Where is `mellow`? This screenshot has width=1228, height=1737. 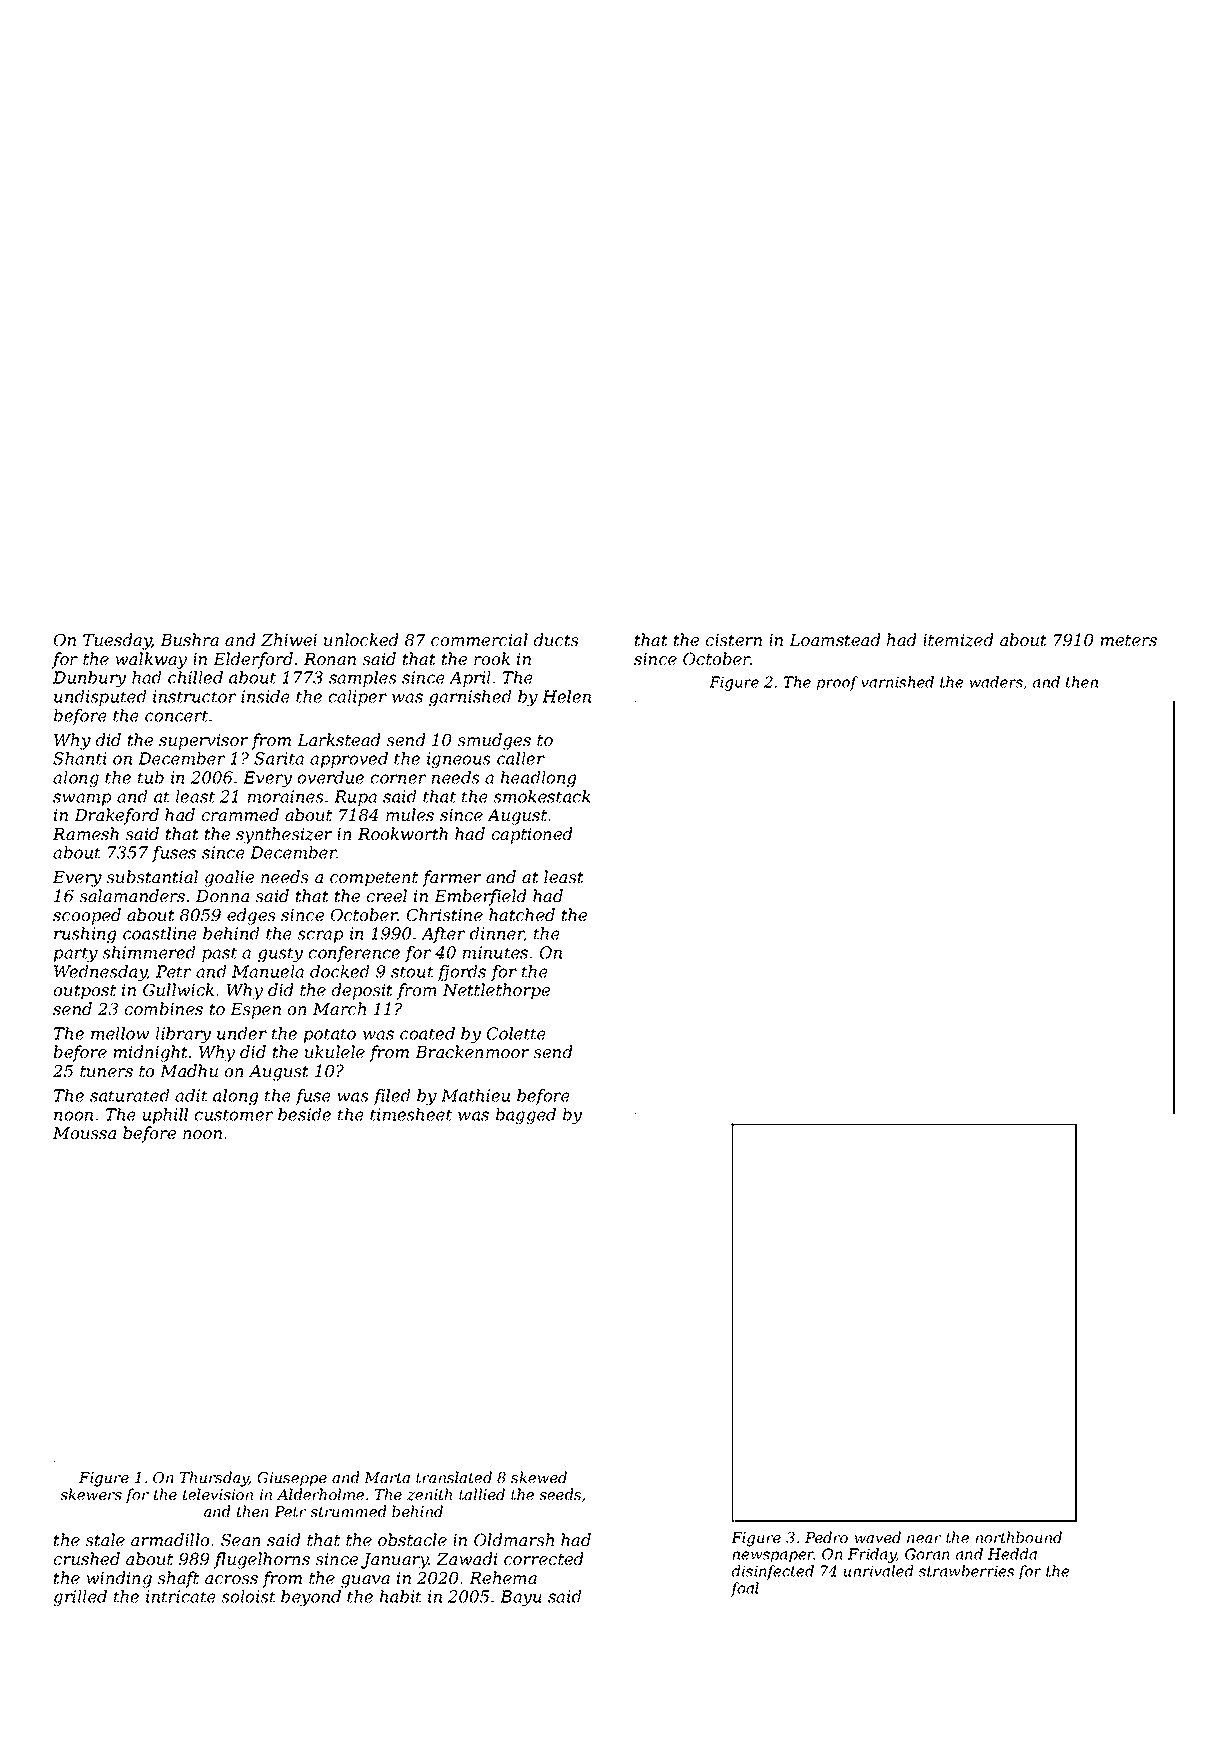 mellow is located at coordinates (120, 1033).
